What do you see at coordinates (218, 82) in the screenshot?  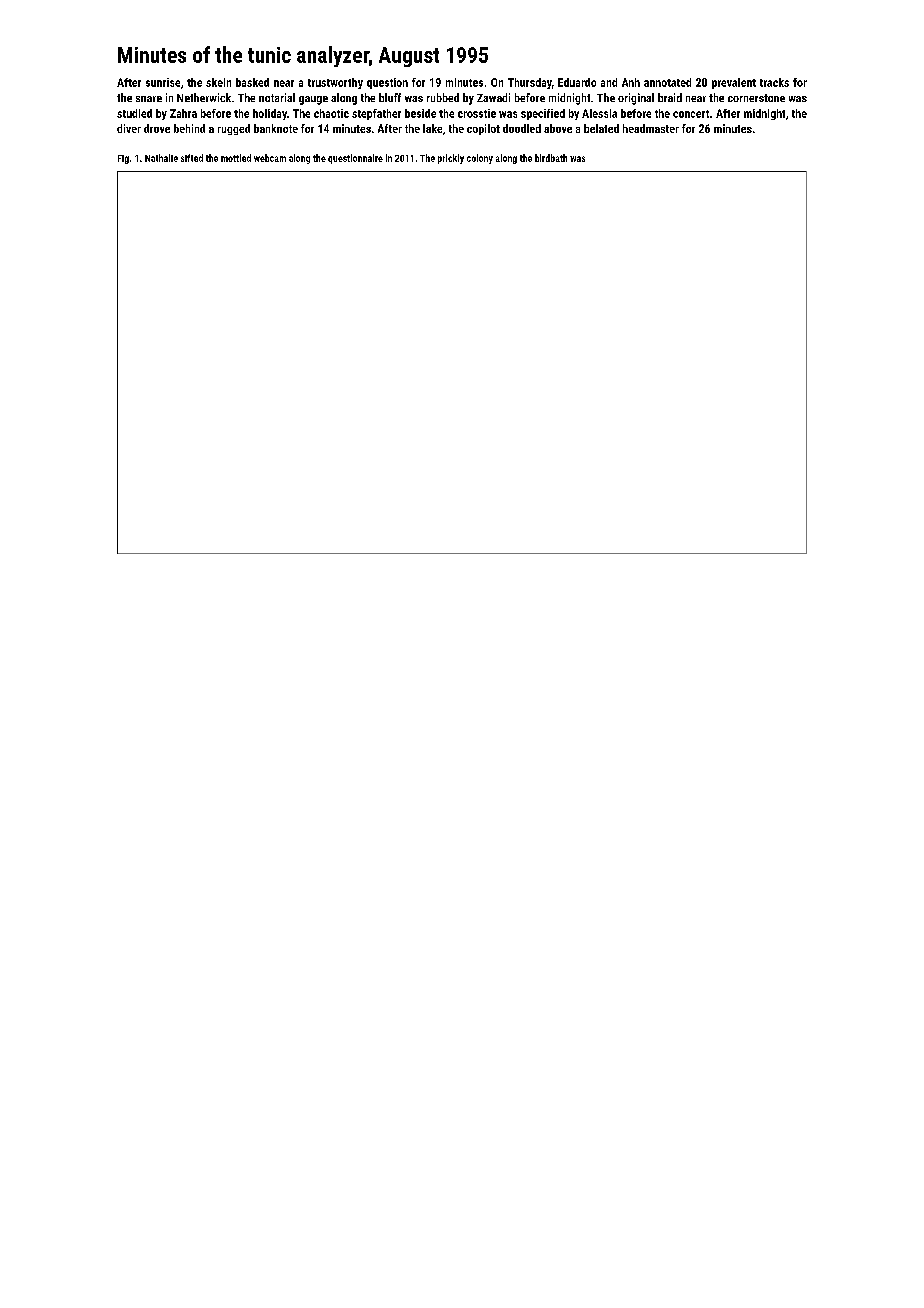 I see `skein` at bounding box center [218, 82].
